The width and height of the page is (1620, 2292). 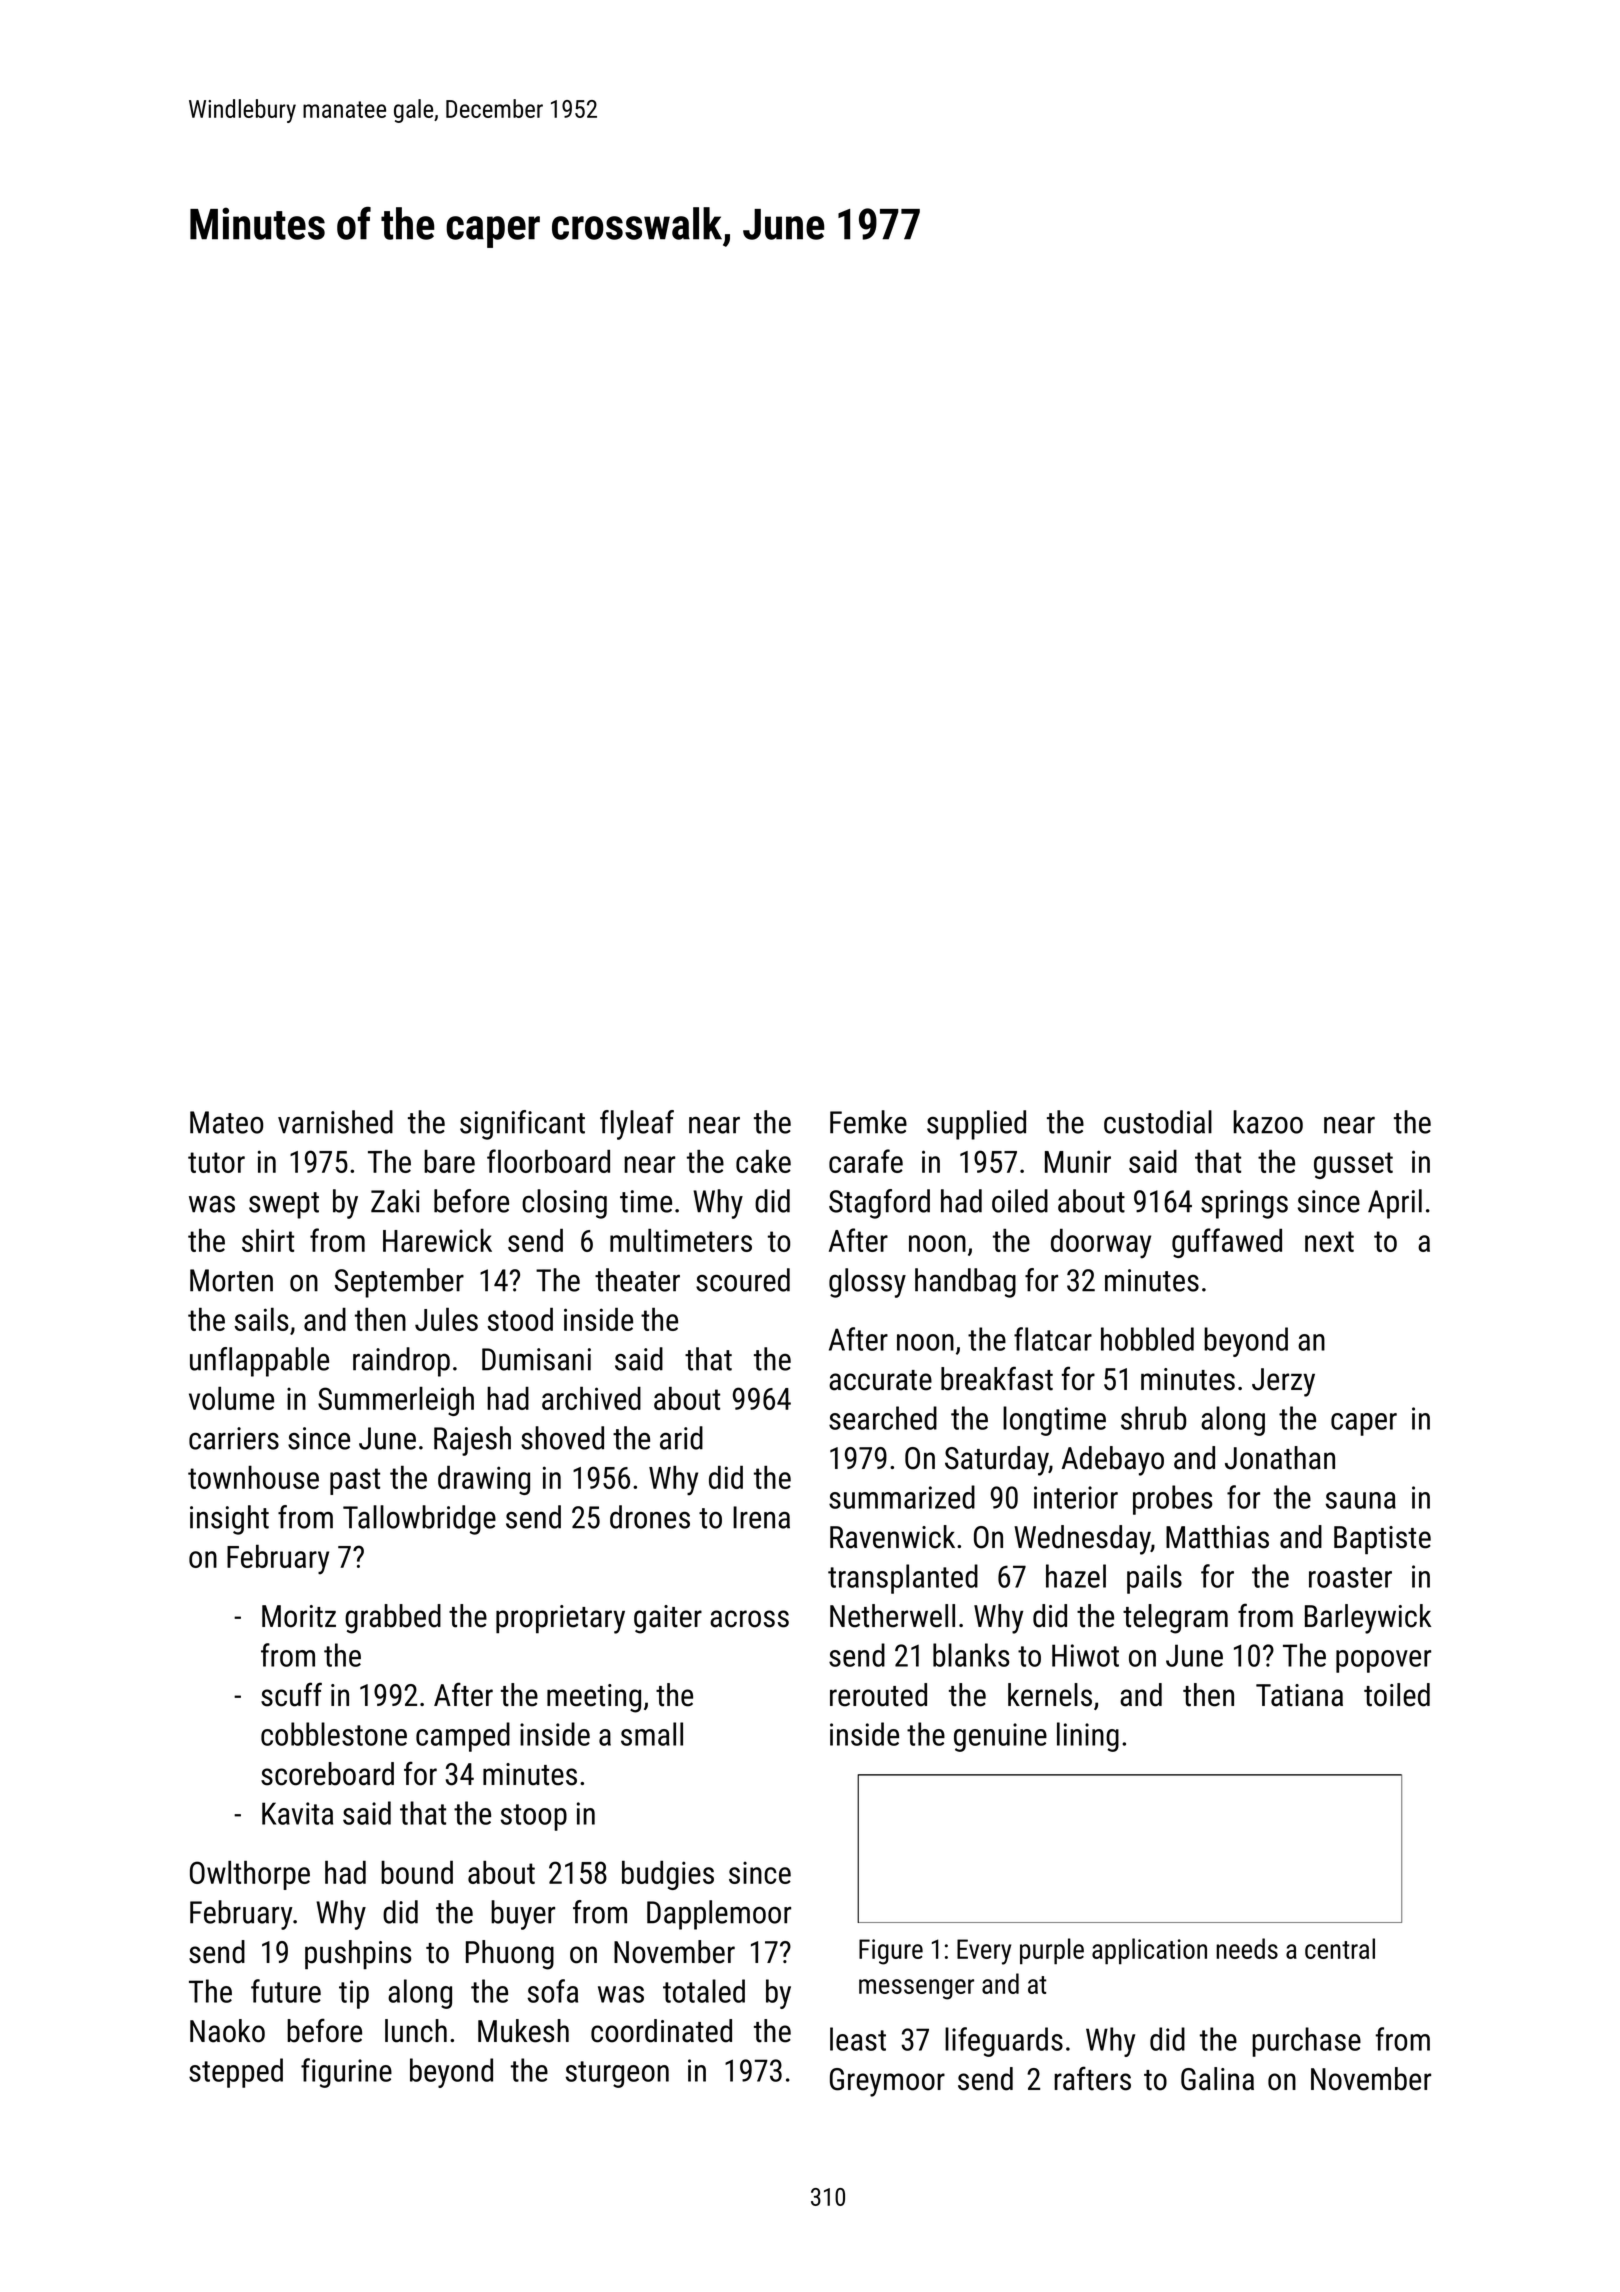 What do you see at coordinates (971, 1655) in the page?
I see `blanks` at bounding box center [971, 1655].
